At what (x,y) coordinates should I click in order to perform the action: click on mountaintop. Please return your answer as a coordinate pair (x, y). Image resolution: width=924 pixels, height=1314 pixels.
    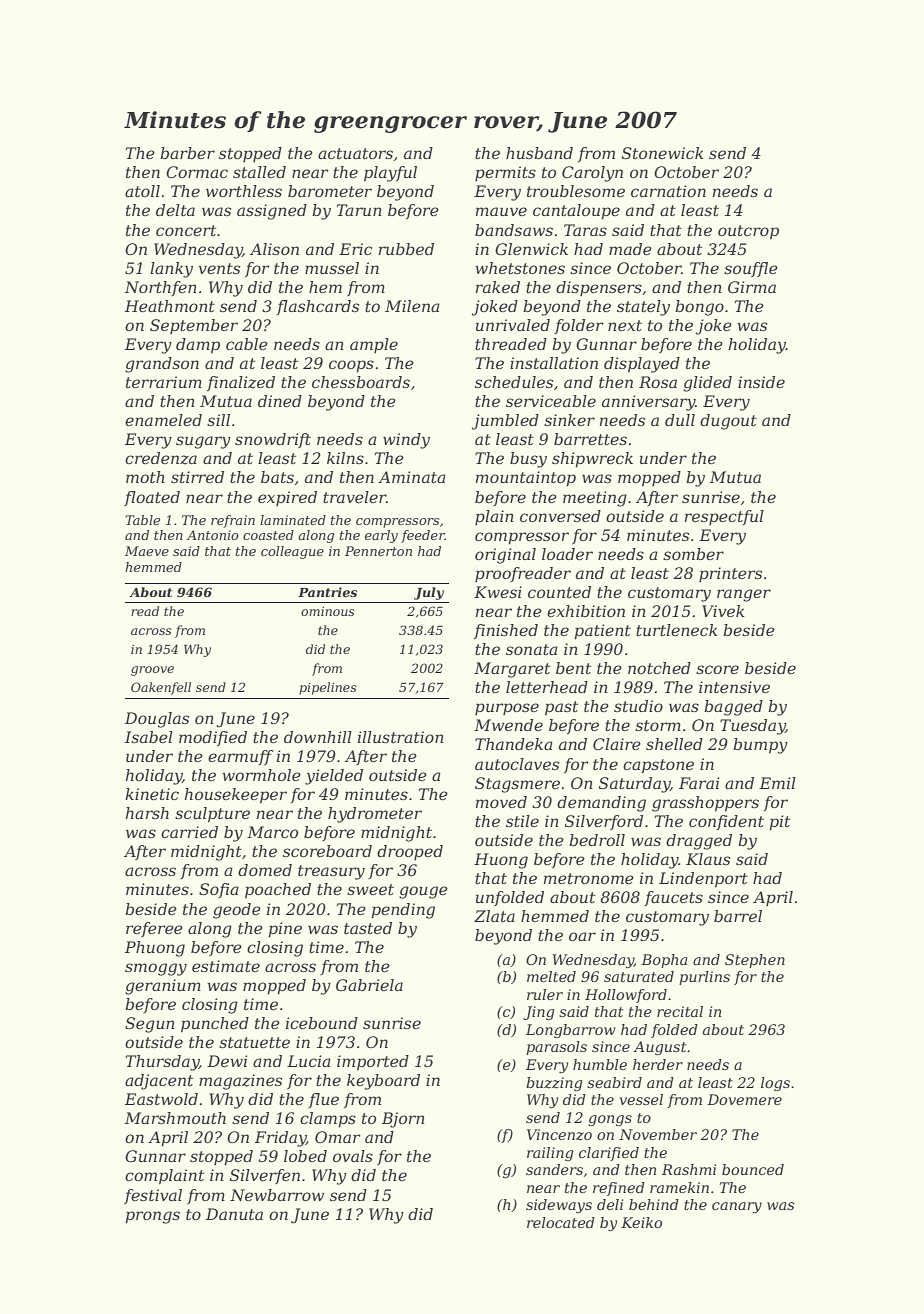
    Looking at the image, I should click on (526, 479).
